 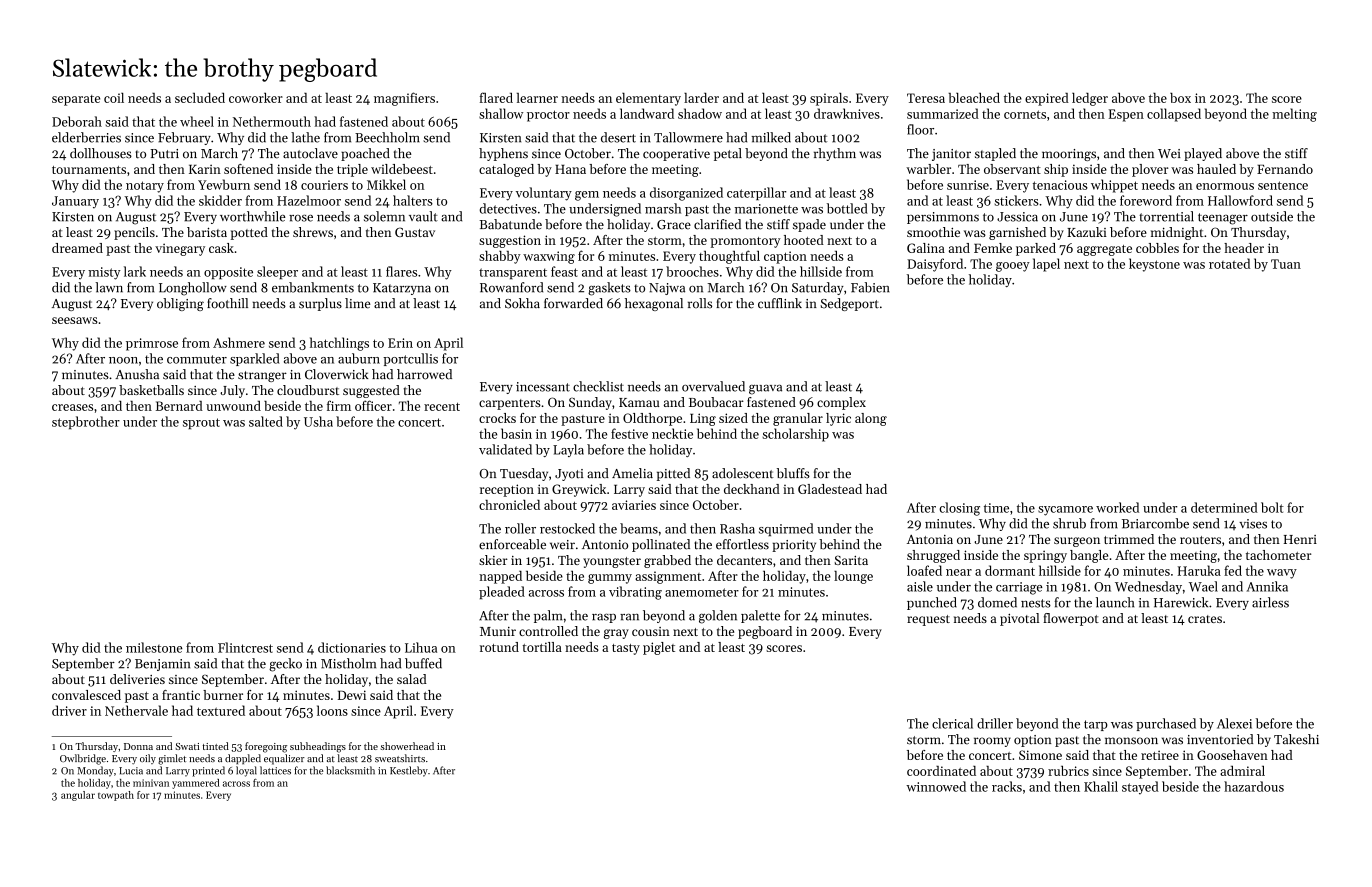 I want to click on spirals, so click(x=829, y=99).
